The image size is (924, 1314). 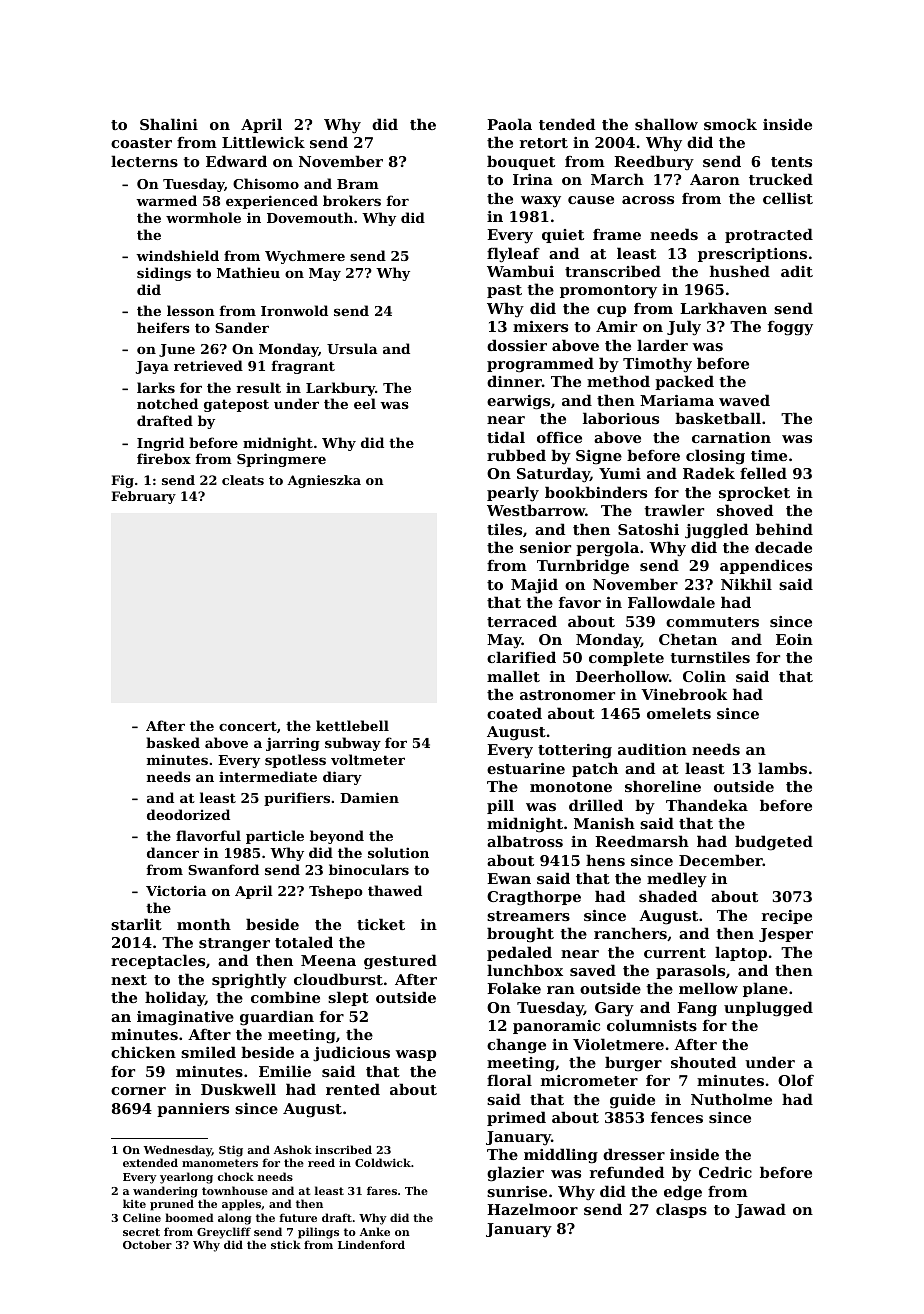 I want to click on Lindenford, so click(x=371, y=1244).
